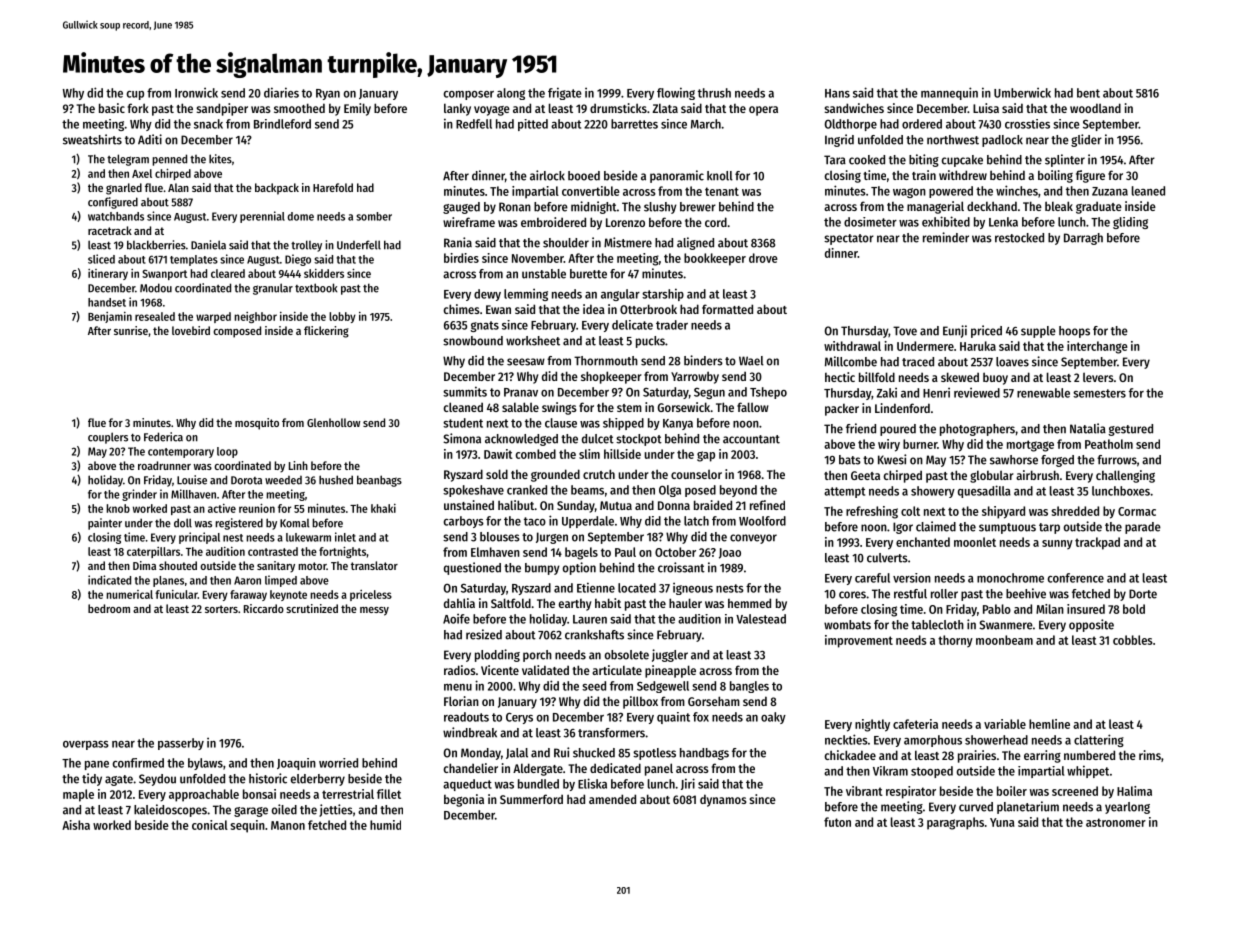 The width and height of the document is (1233, 952). What do you see at coordinates (723, 800) in the document?
I see `dynamos` at bounding box center [723, 800].
